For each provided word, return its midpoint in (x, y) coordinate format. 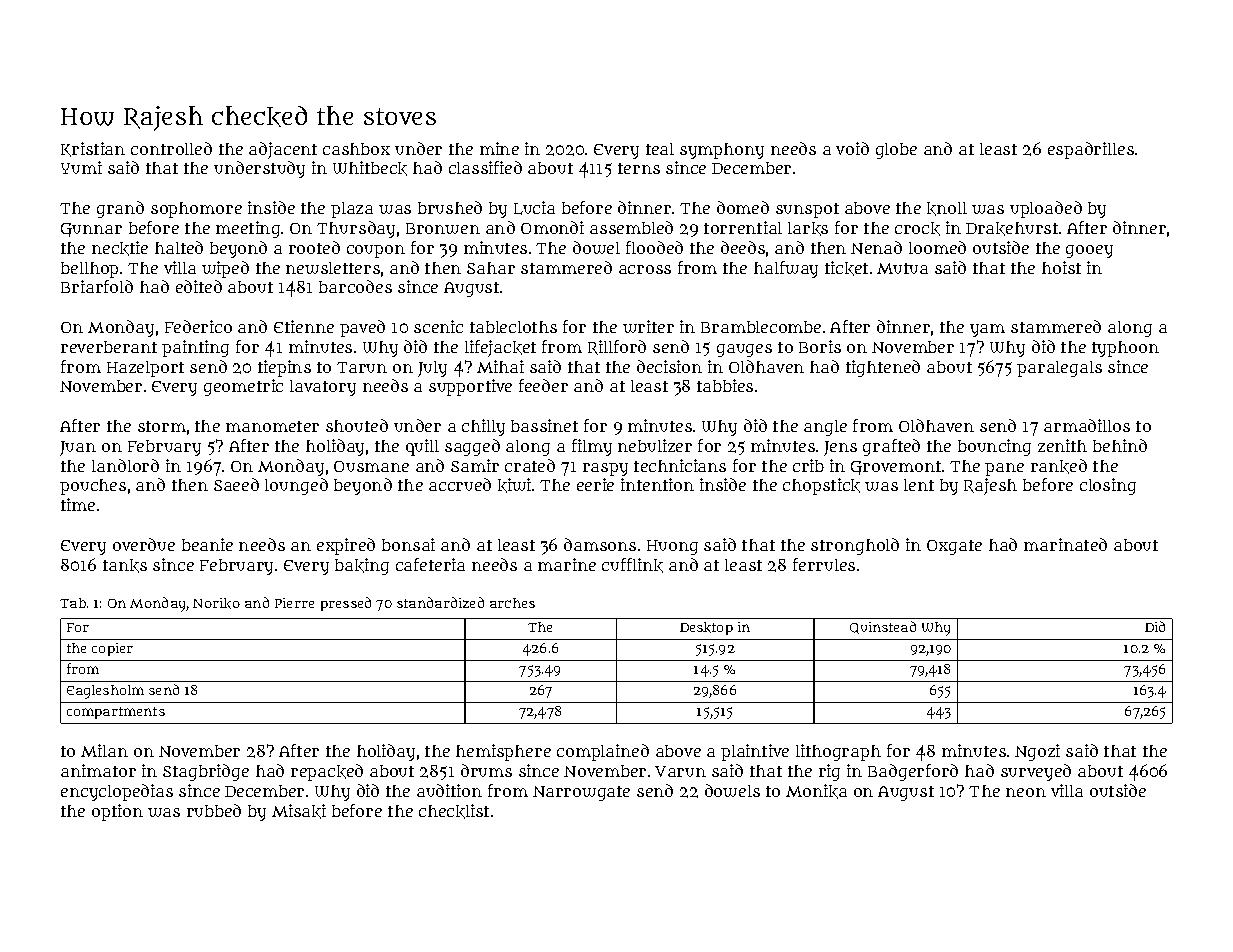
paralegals (1059, 369)
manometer (272, 426)
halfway (786, 269)
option (117, 812)
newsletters (333, 268)
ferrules (824, 564)
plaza (352, 210)
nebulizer (655, 445)
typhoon (1125, 349)
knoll (947, 209)
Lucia (534, 208)
